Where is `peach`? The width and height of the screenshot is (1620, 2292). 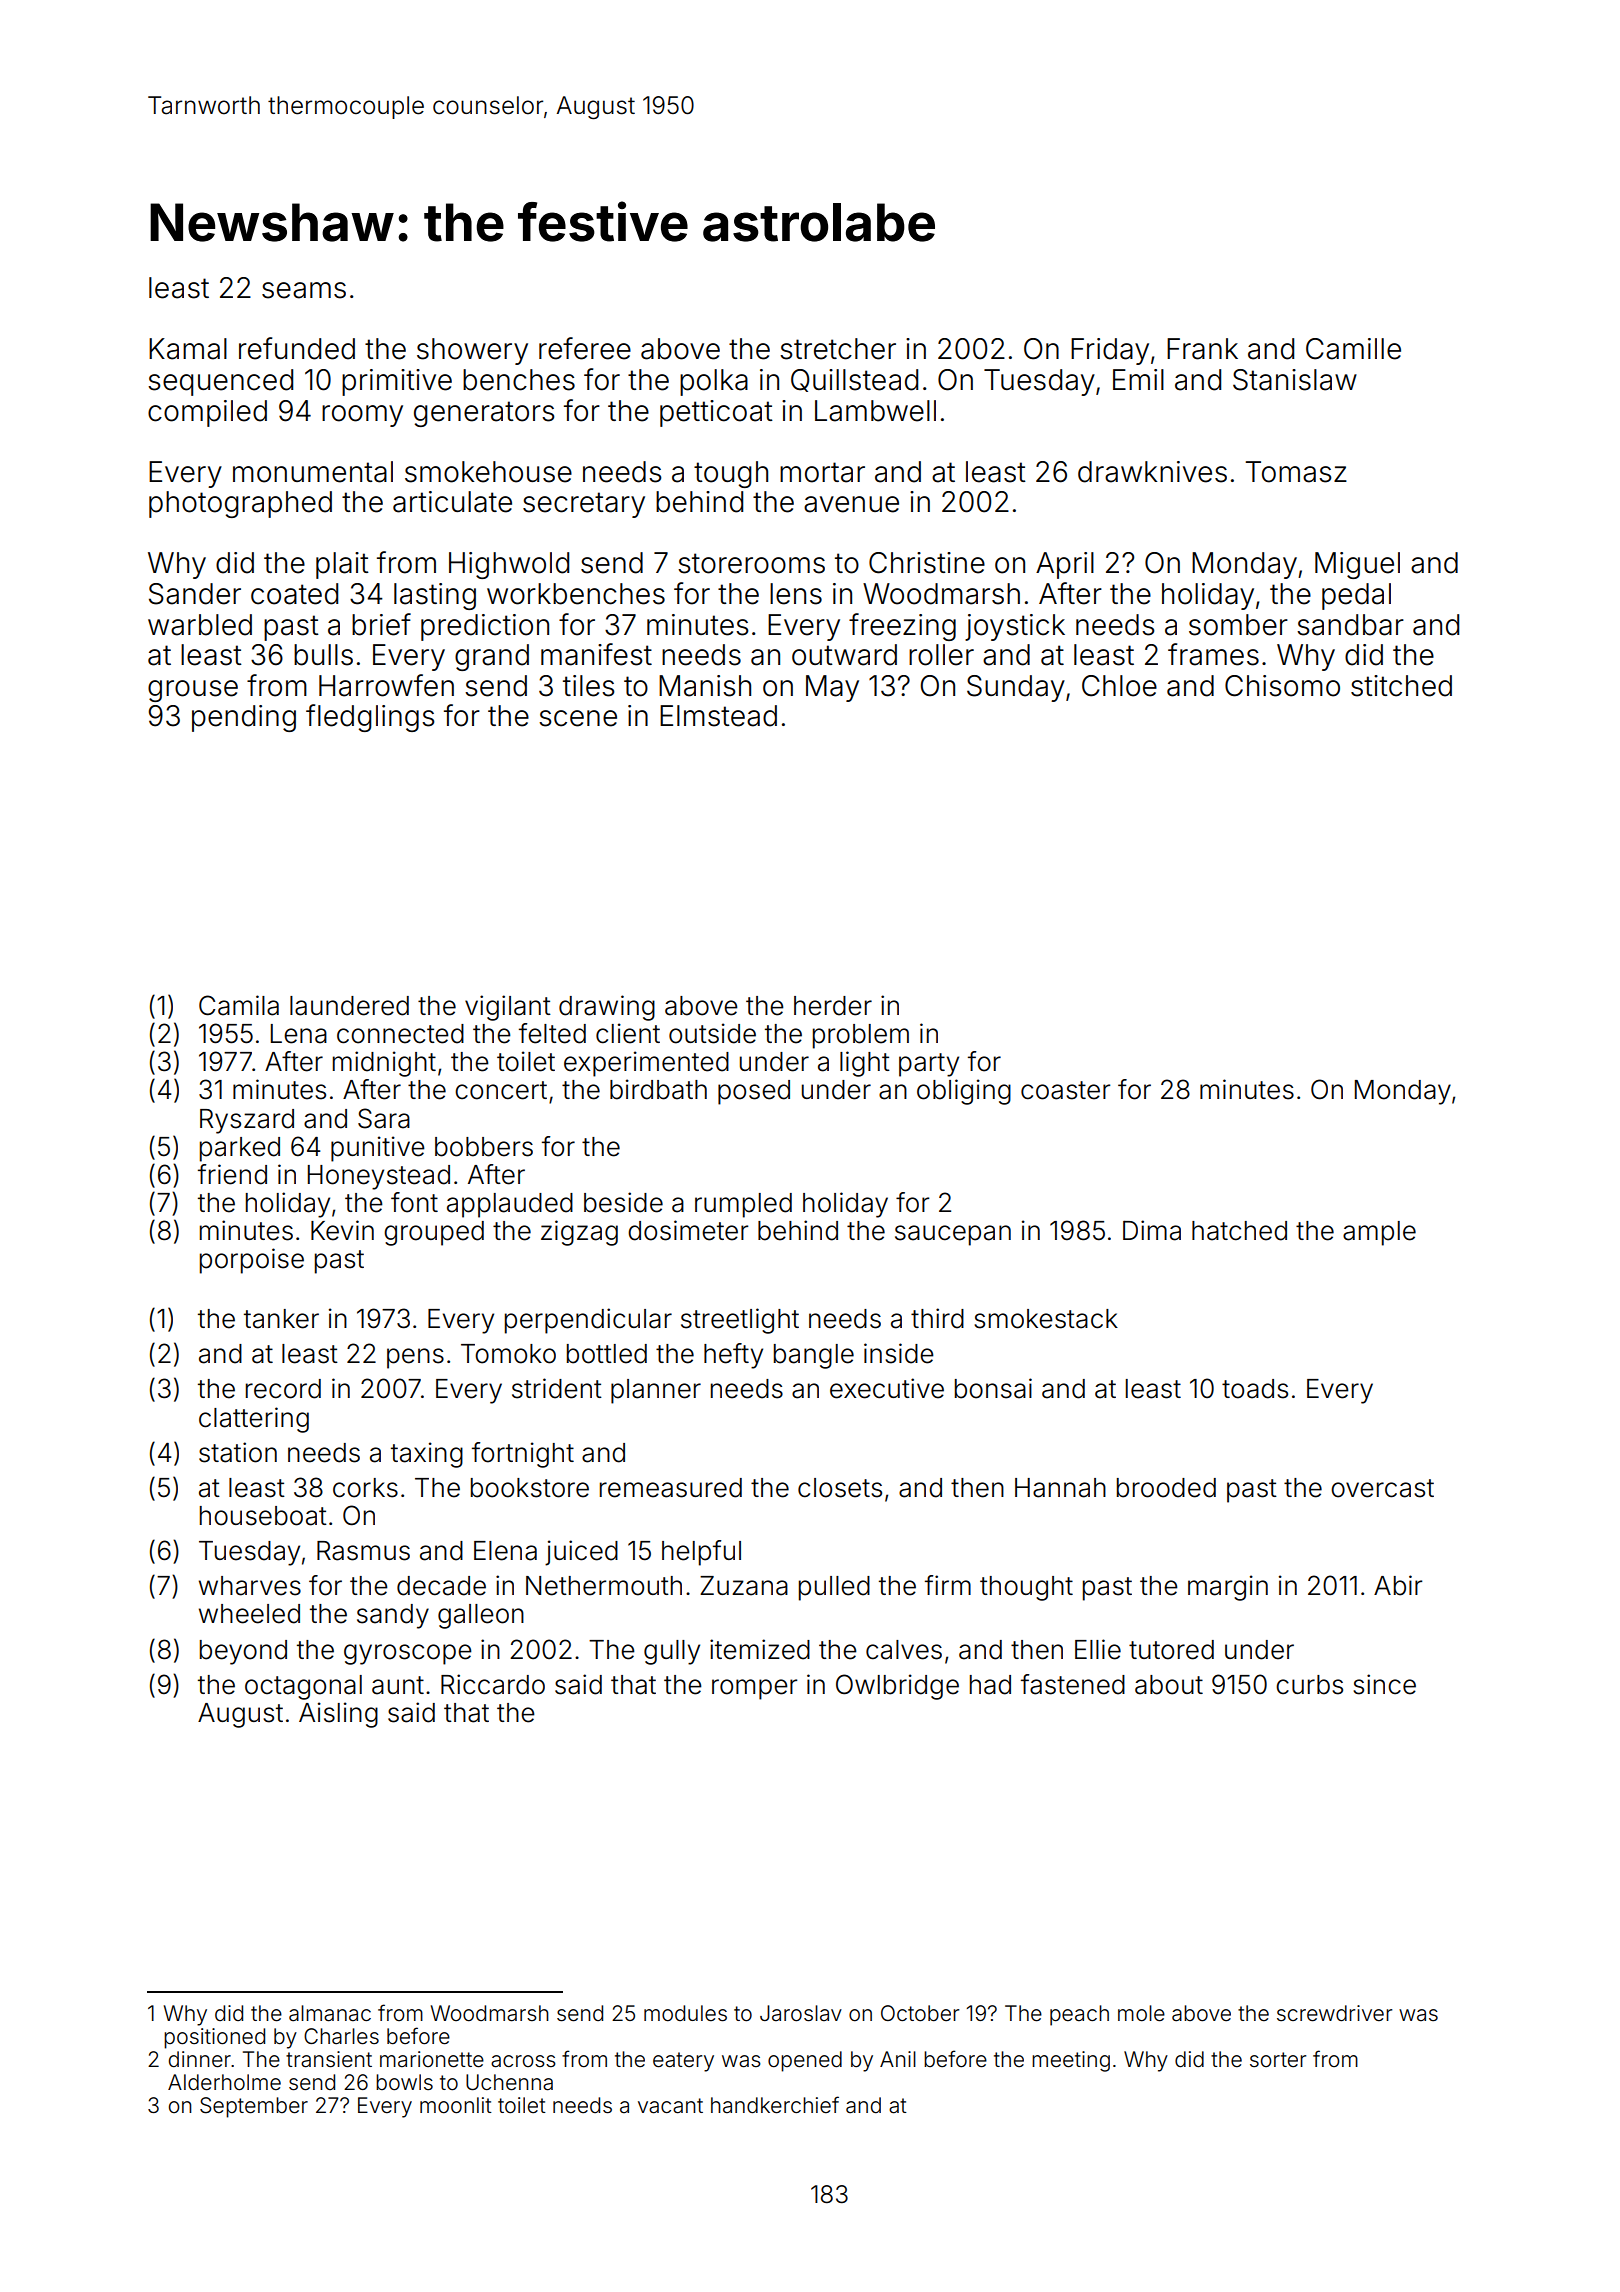
peach is located at coordinates (1079, 2015).
